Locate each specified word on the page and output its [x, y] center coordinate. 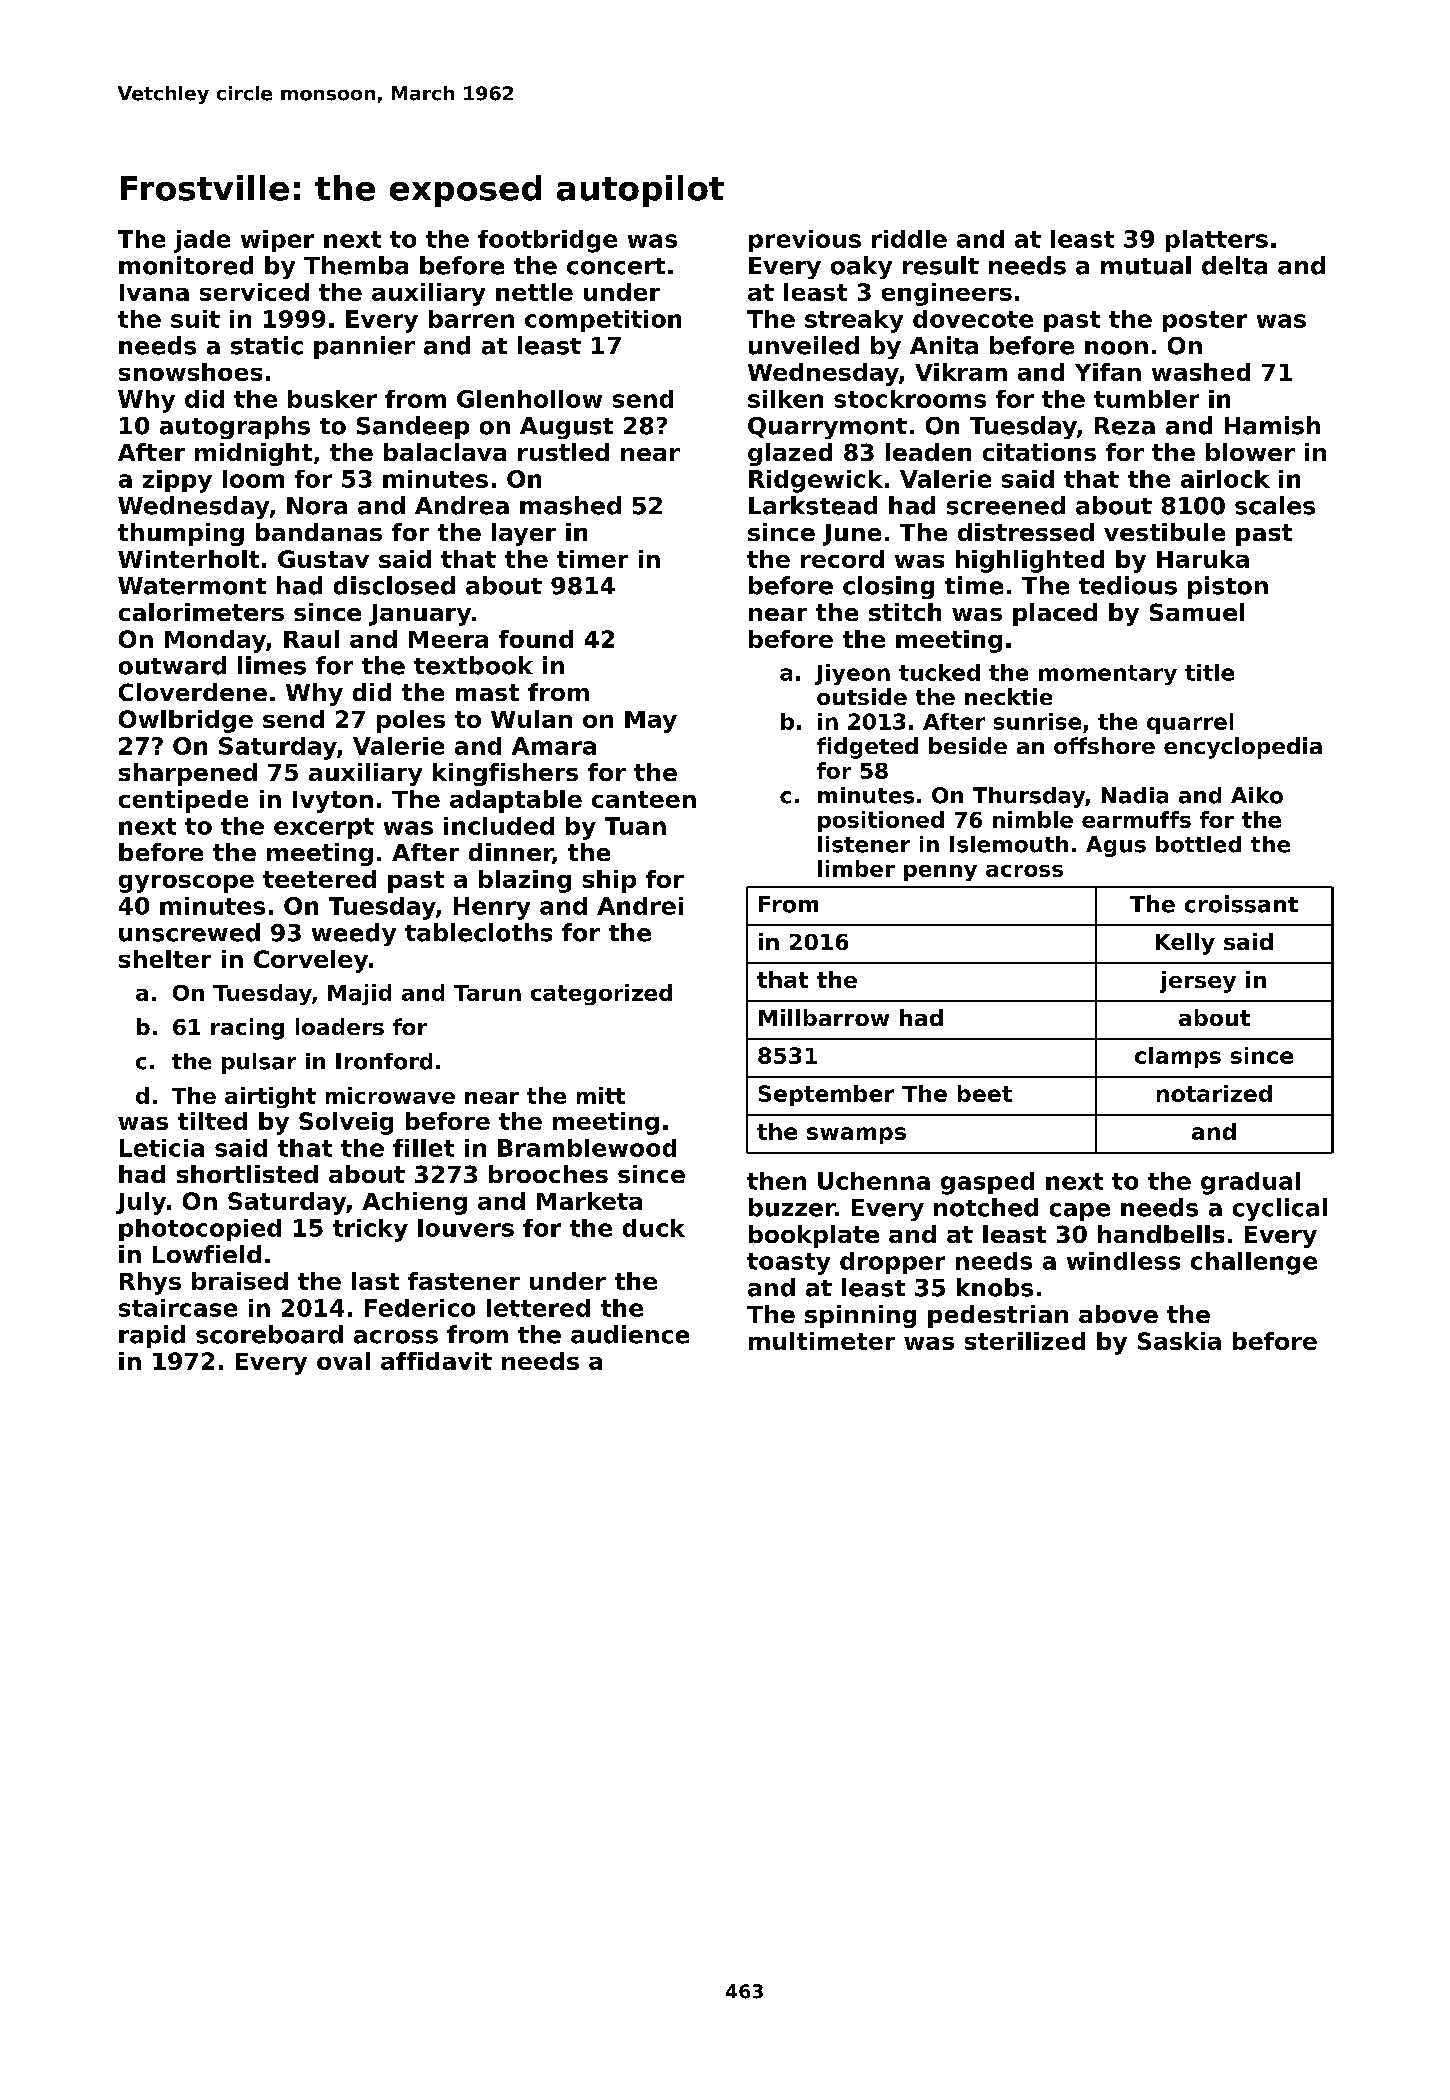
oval [343, 1361]
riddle [909, 239]
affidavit [436, 1361]
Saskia [1179, 1341]
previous [805, 241]
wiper [277, 241]
